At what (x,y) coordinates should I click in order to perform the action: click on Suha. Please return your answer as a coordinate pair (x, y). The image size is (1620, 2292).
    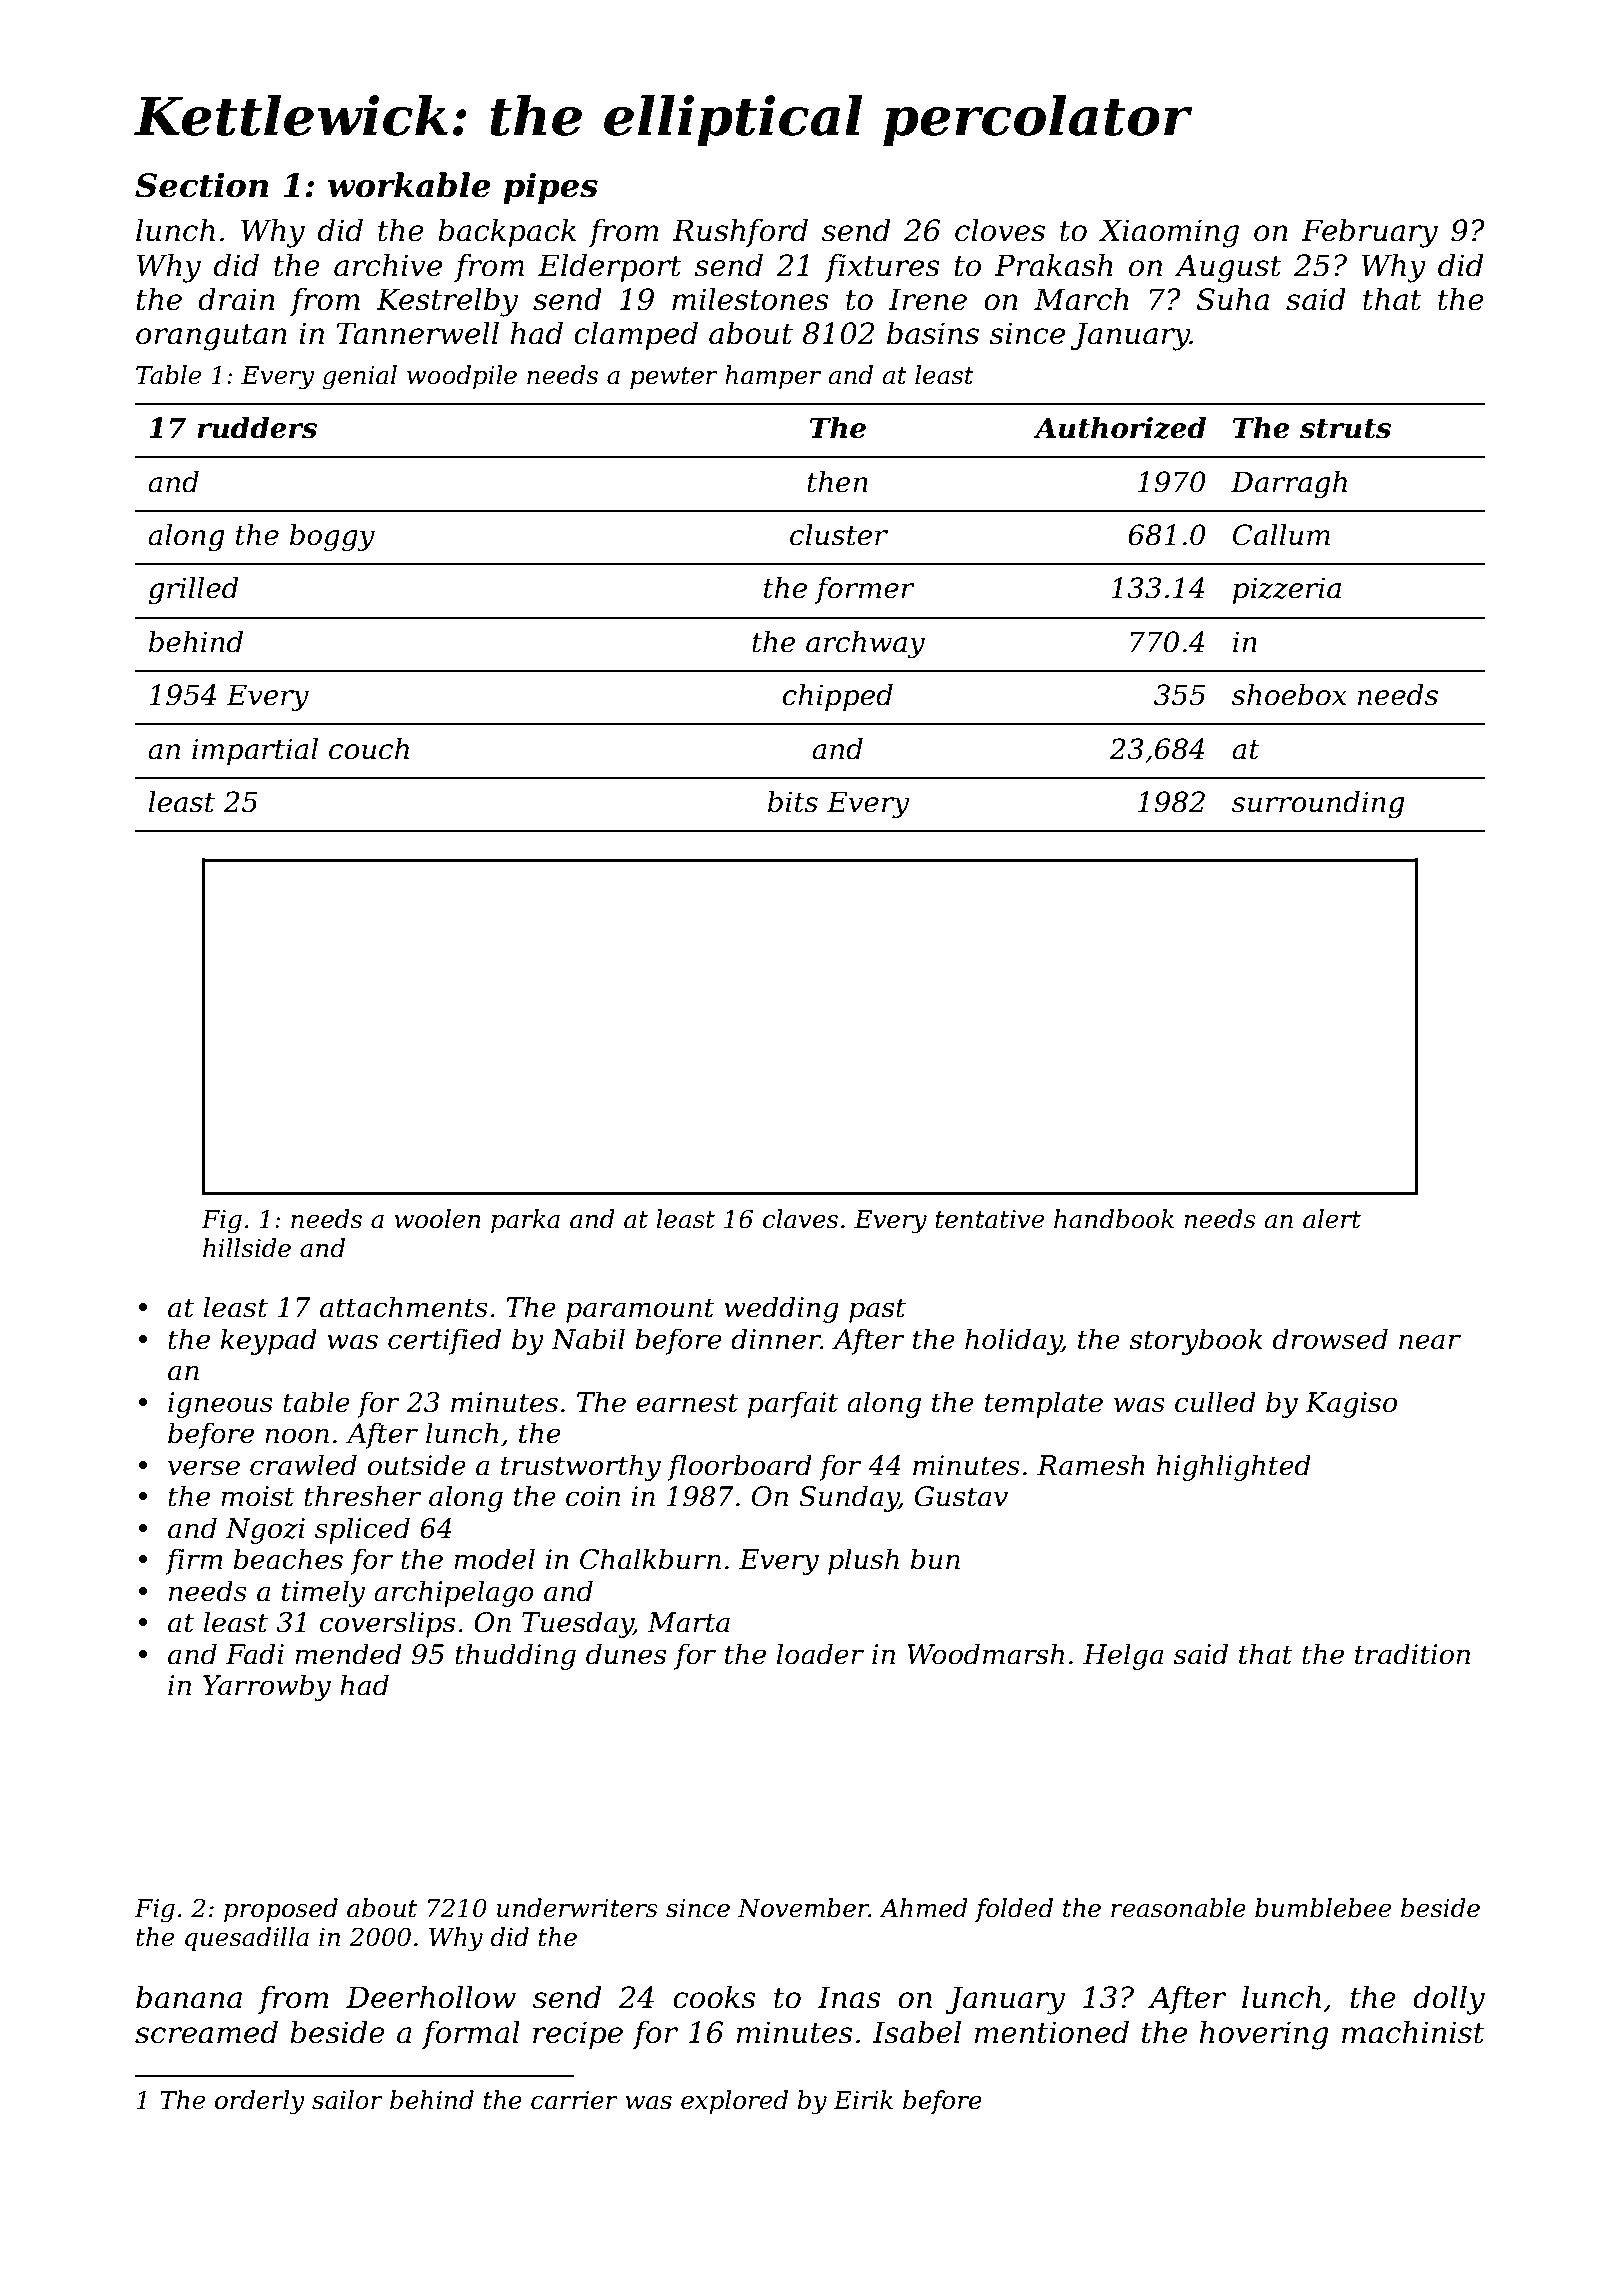
    Looking at the image, I should click on (1233, 299).
